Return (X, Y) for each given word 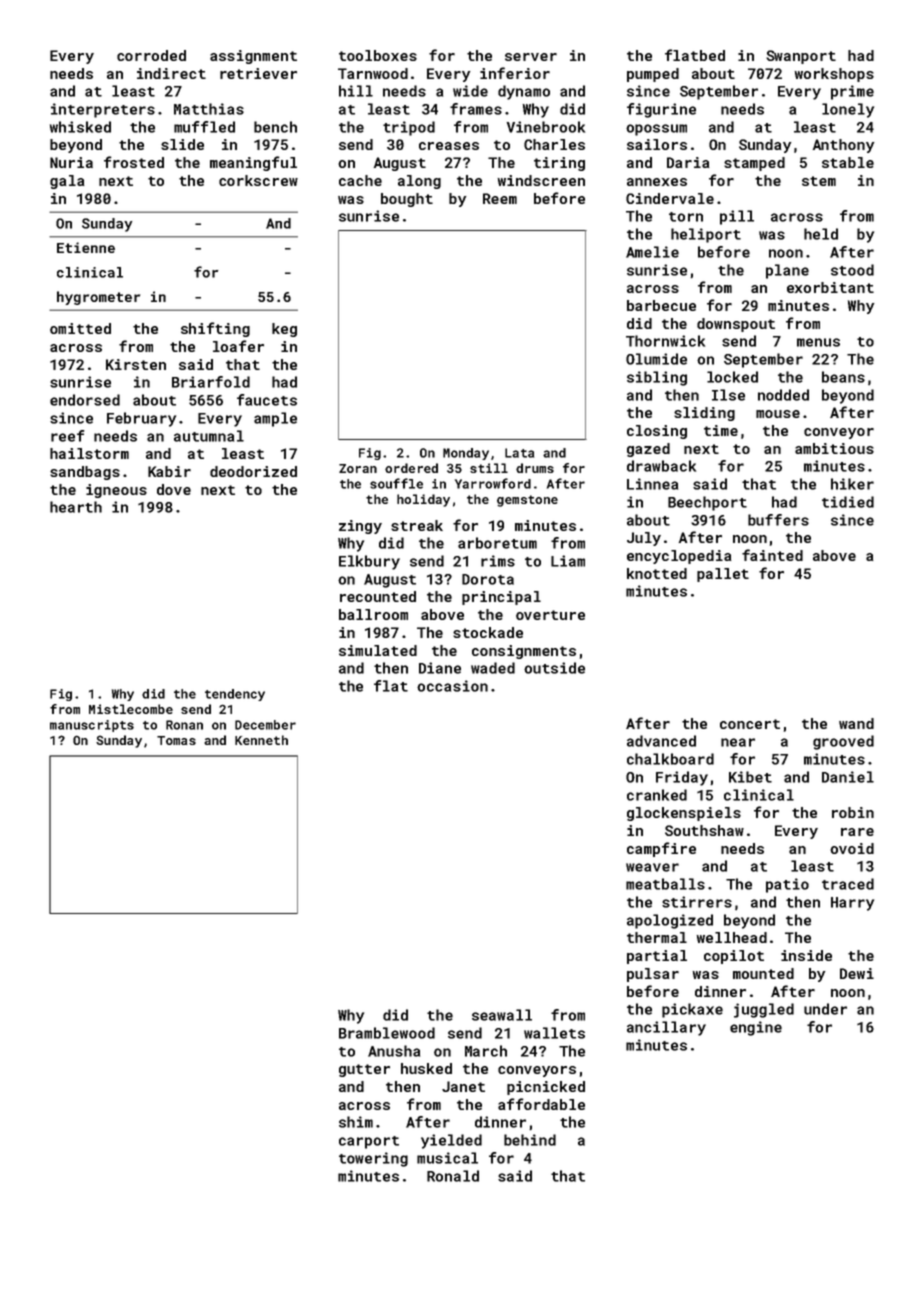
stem (819, 181)
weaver (652, 867)
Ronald (453, 1176)
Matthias (209, 109)
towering (373, 1159)
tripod (409, 128)
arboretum (497, 543)
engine (756, 1028)
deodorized (253, 471)
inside (806, 955)
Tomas (176, 740)
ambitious (834, 448)
